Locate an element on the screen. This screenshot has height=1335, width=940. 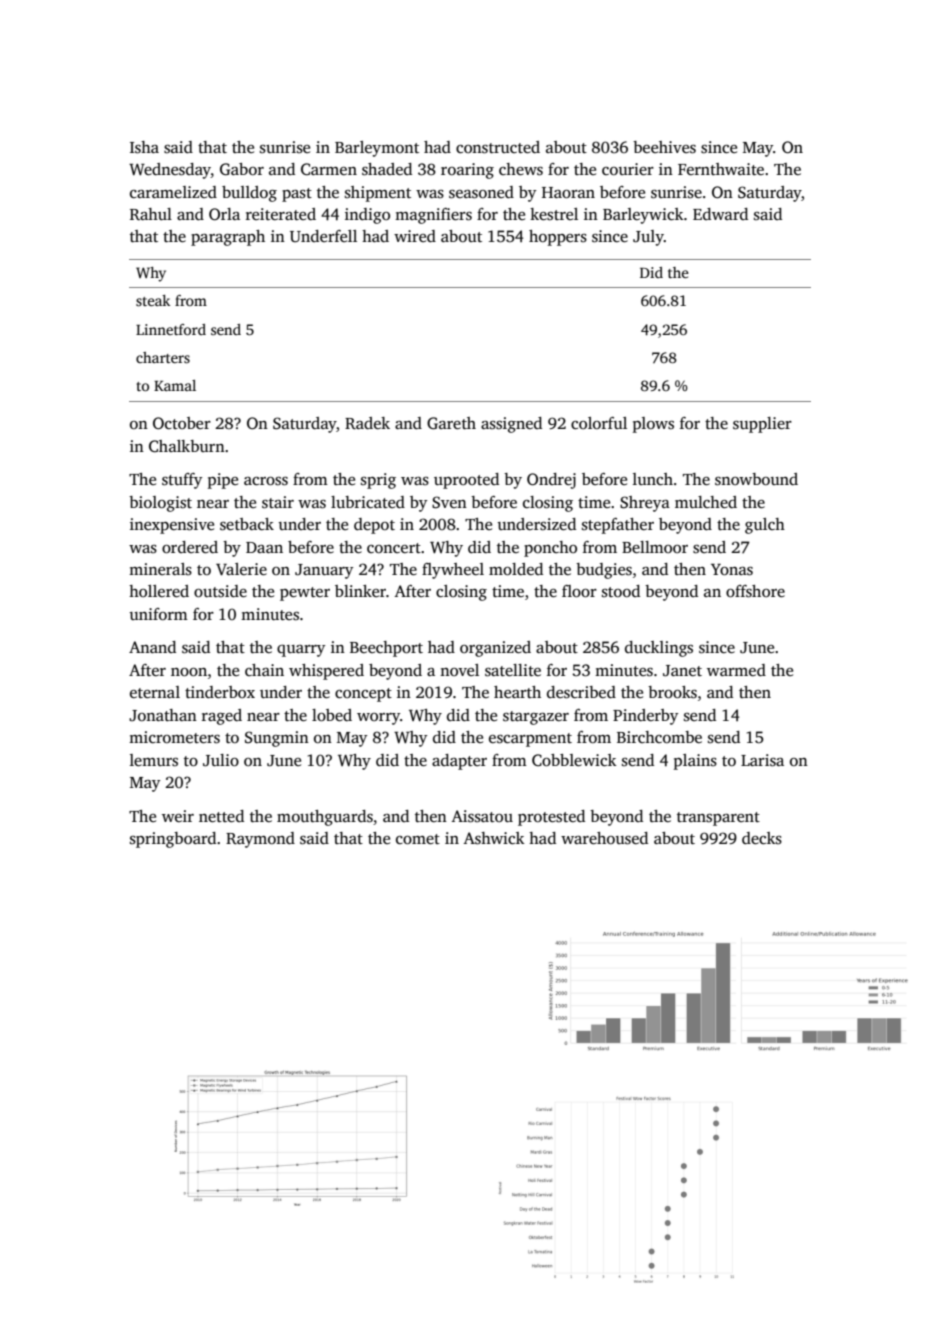
decks is located at coordinates (762, 838).
